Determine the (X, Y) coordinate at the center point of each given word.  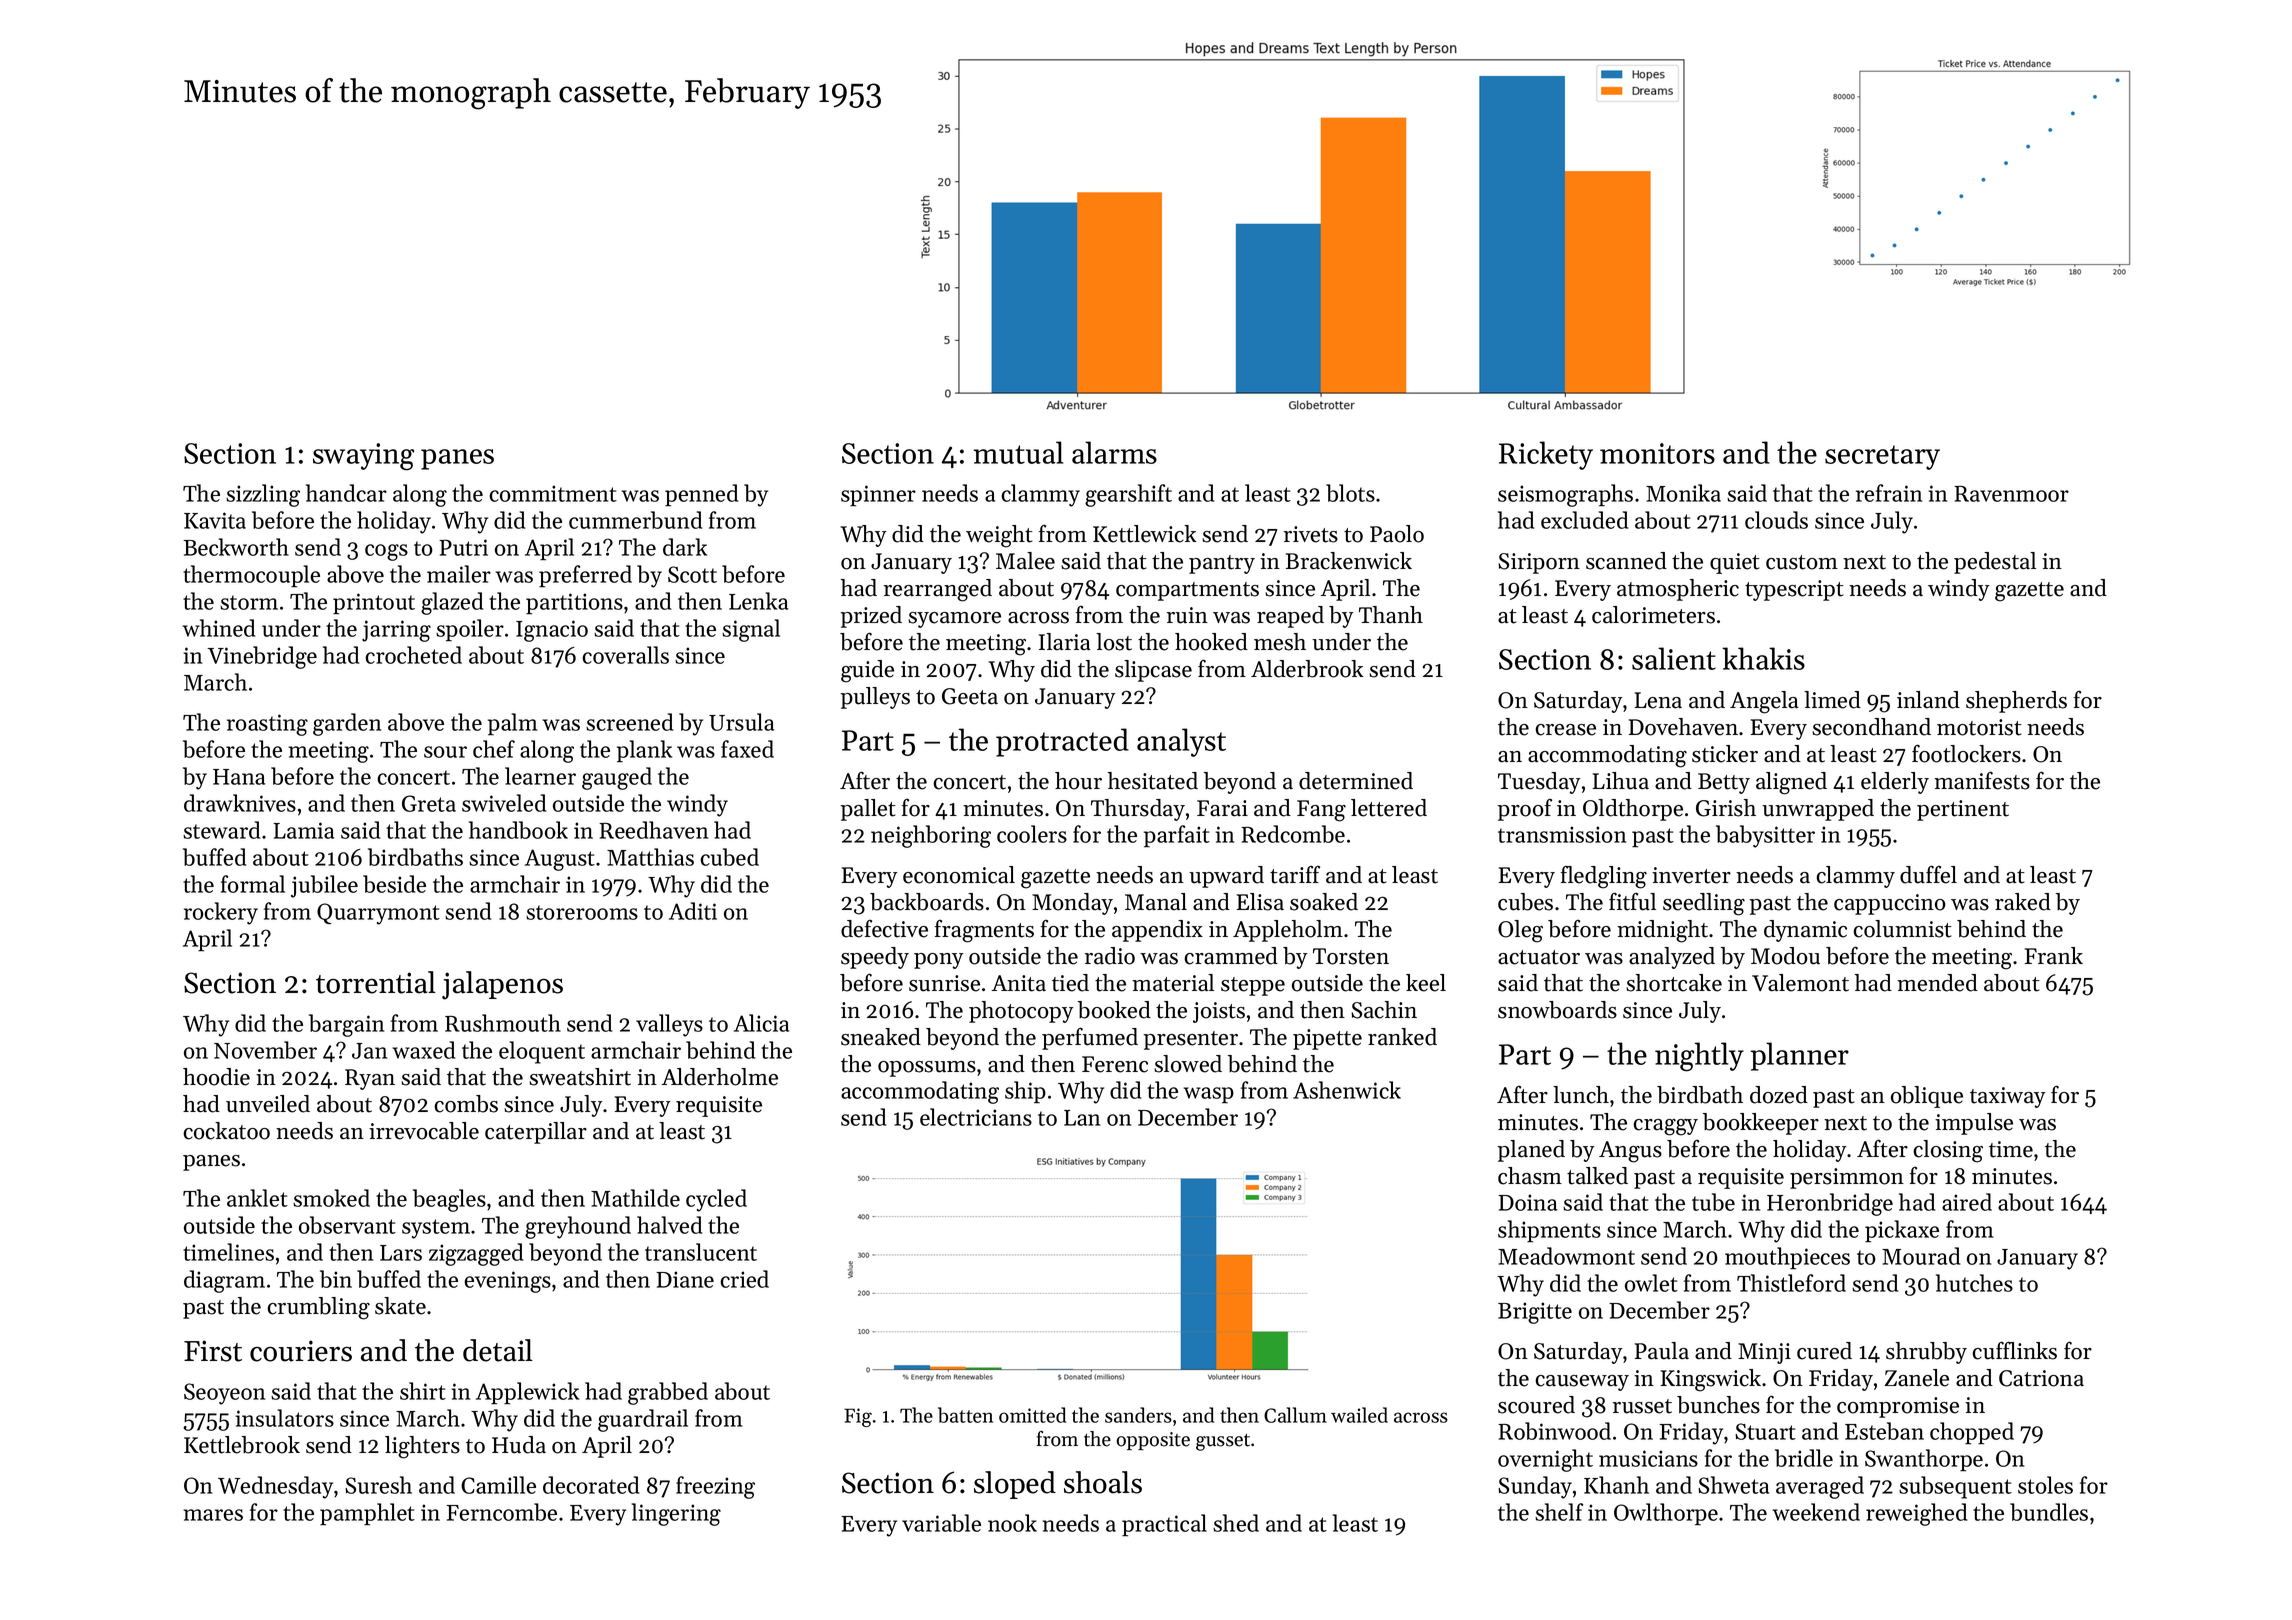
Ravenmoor (2011, 494)
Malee (1025, 561)
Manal (1156, 902)
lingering (676, 1514)
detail (498, 1350)
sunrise (944, 983)
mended (1937, 983)
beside (394, 884)
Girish (1726, 808)
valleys (669, 1025)
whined (218, 628)
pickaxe (1902, 1231)
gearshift (1128, 495)
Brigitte (1535, 1313)
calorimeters (1653, 615)
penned (701, 495)
